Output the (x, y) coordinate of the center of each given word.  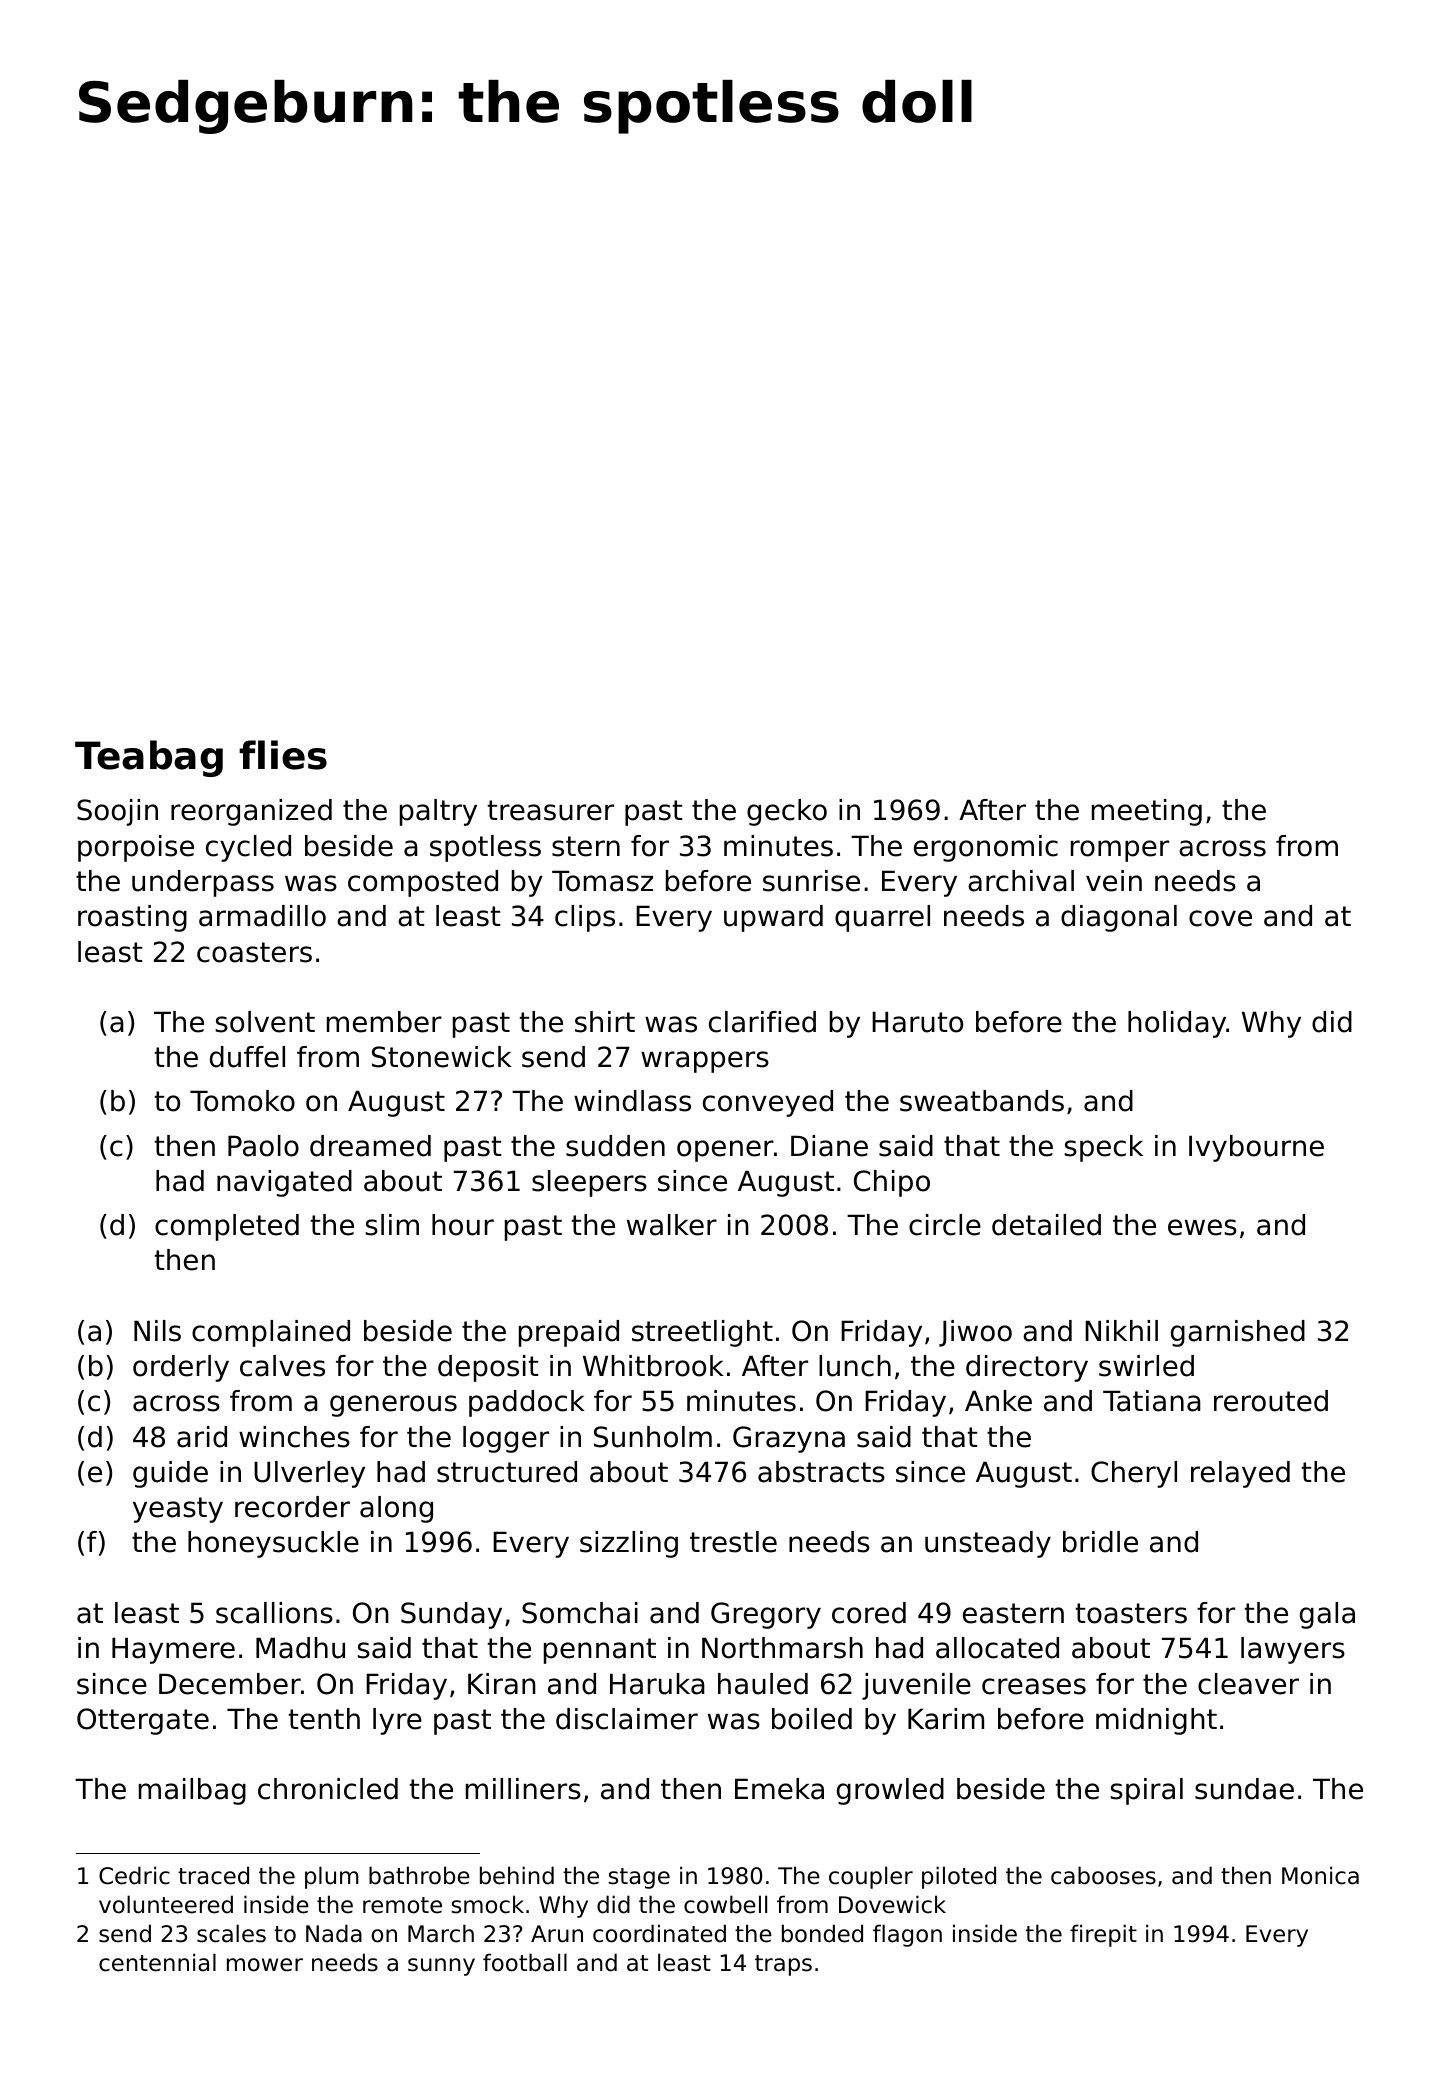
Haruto (917, 1022)
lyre (397, 1721)
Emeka (779, 1789)
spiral (1146, 1791)
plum (332, 1877)
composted (423, 883)
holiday (1177, 1024)
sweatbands (982, 1101)
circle (945, 1225)
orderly (181, 1368)
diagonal (1119, 918)
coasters (254, 952)
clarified (762, 1022)
